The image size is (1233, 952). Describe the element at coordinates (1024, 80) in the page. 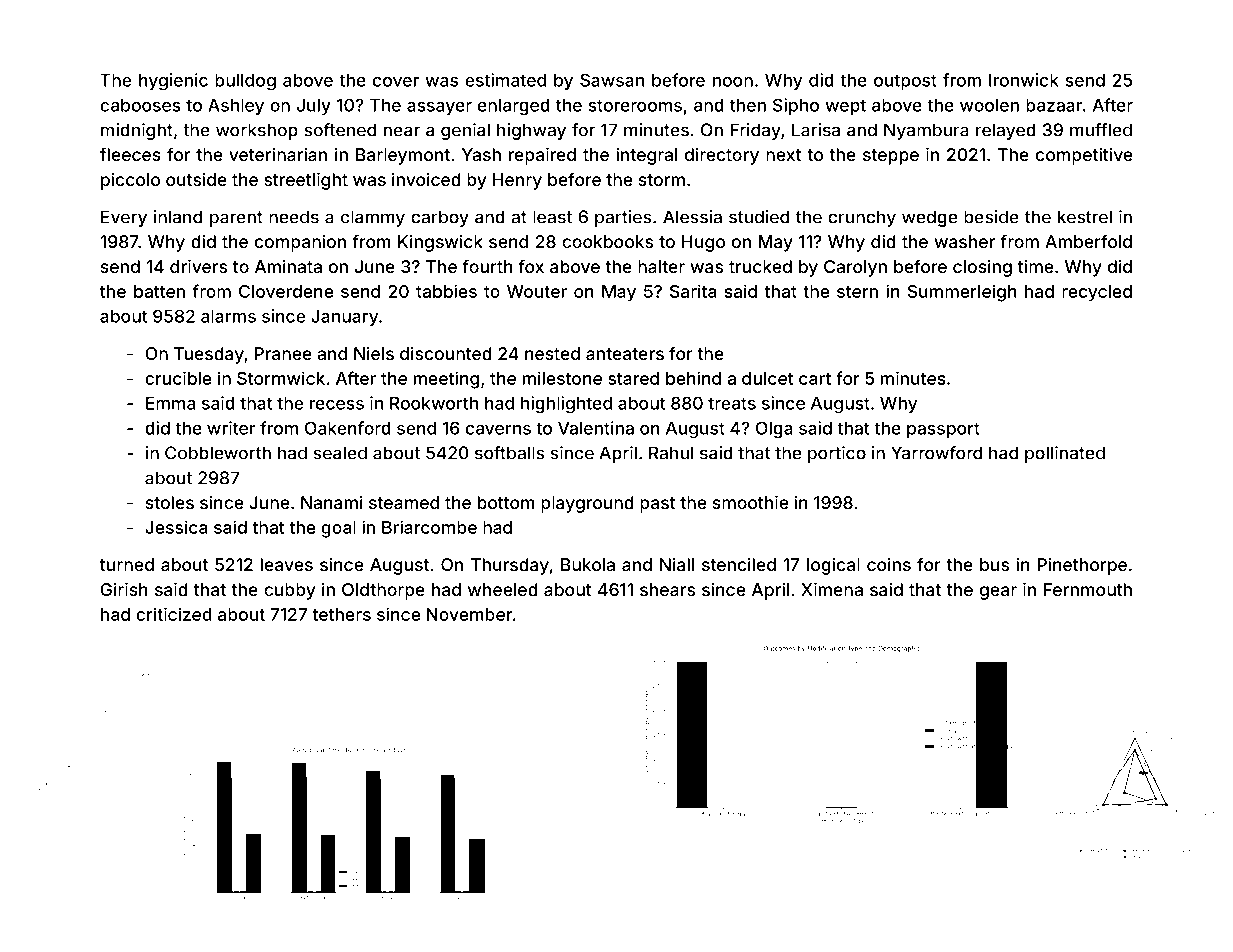

I see `Ironwick` at that location.
